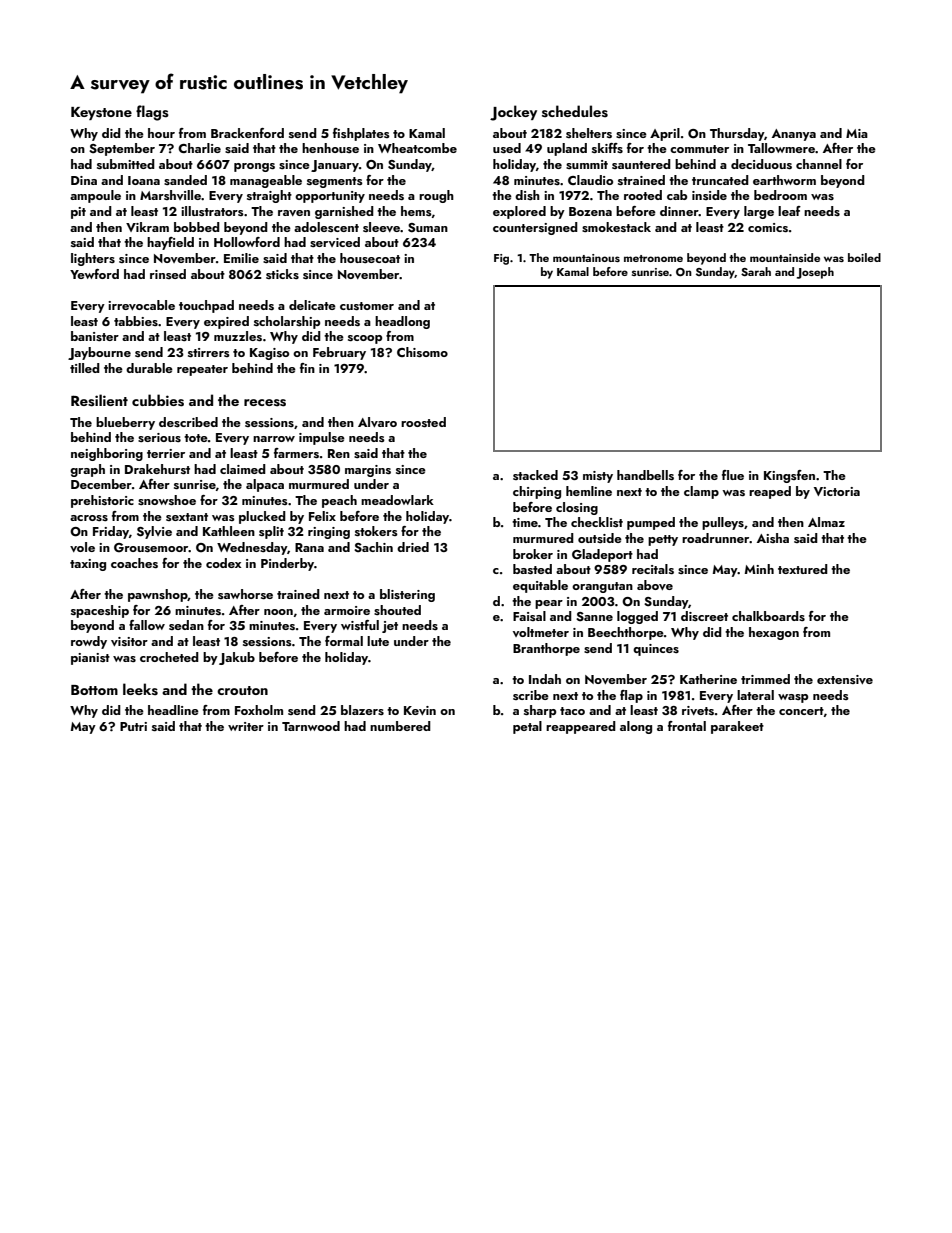 This document has height=1233, width=952. Describe the element at coordinates (94, 690) in the document. I see `Bottom` at that location.
